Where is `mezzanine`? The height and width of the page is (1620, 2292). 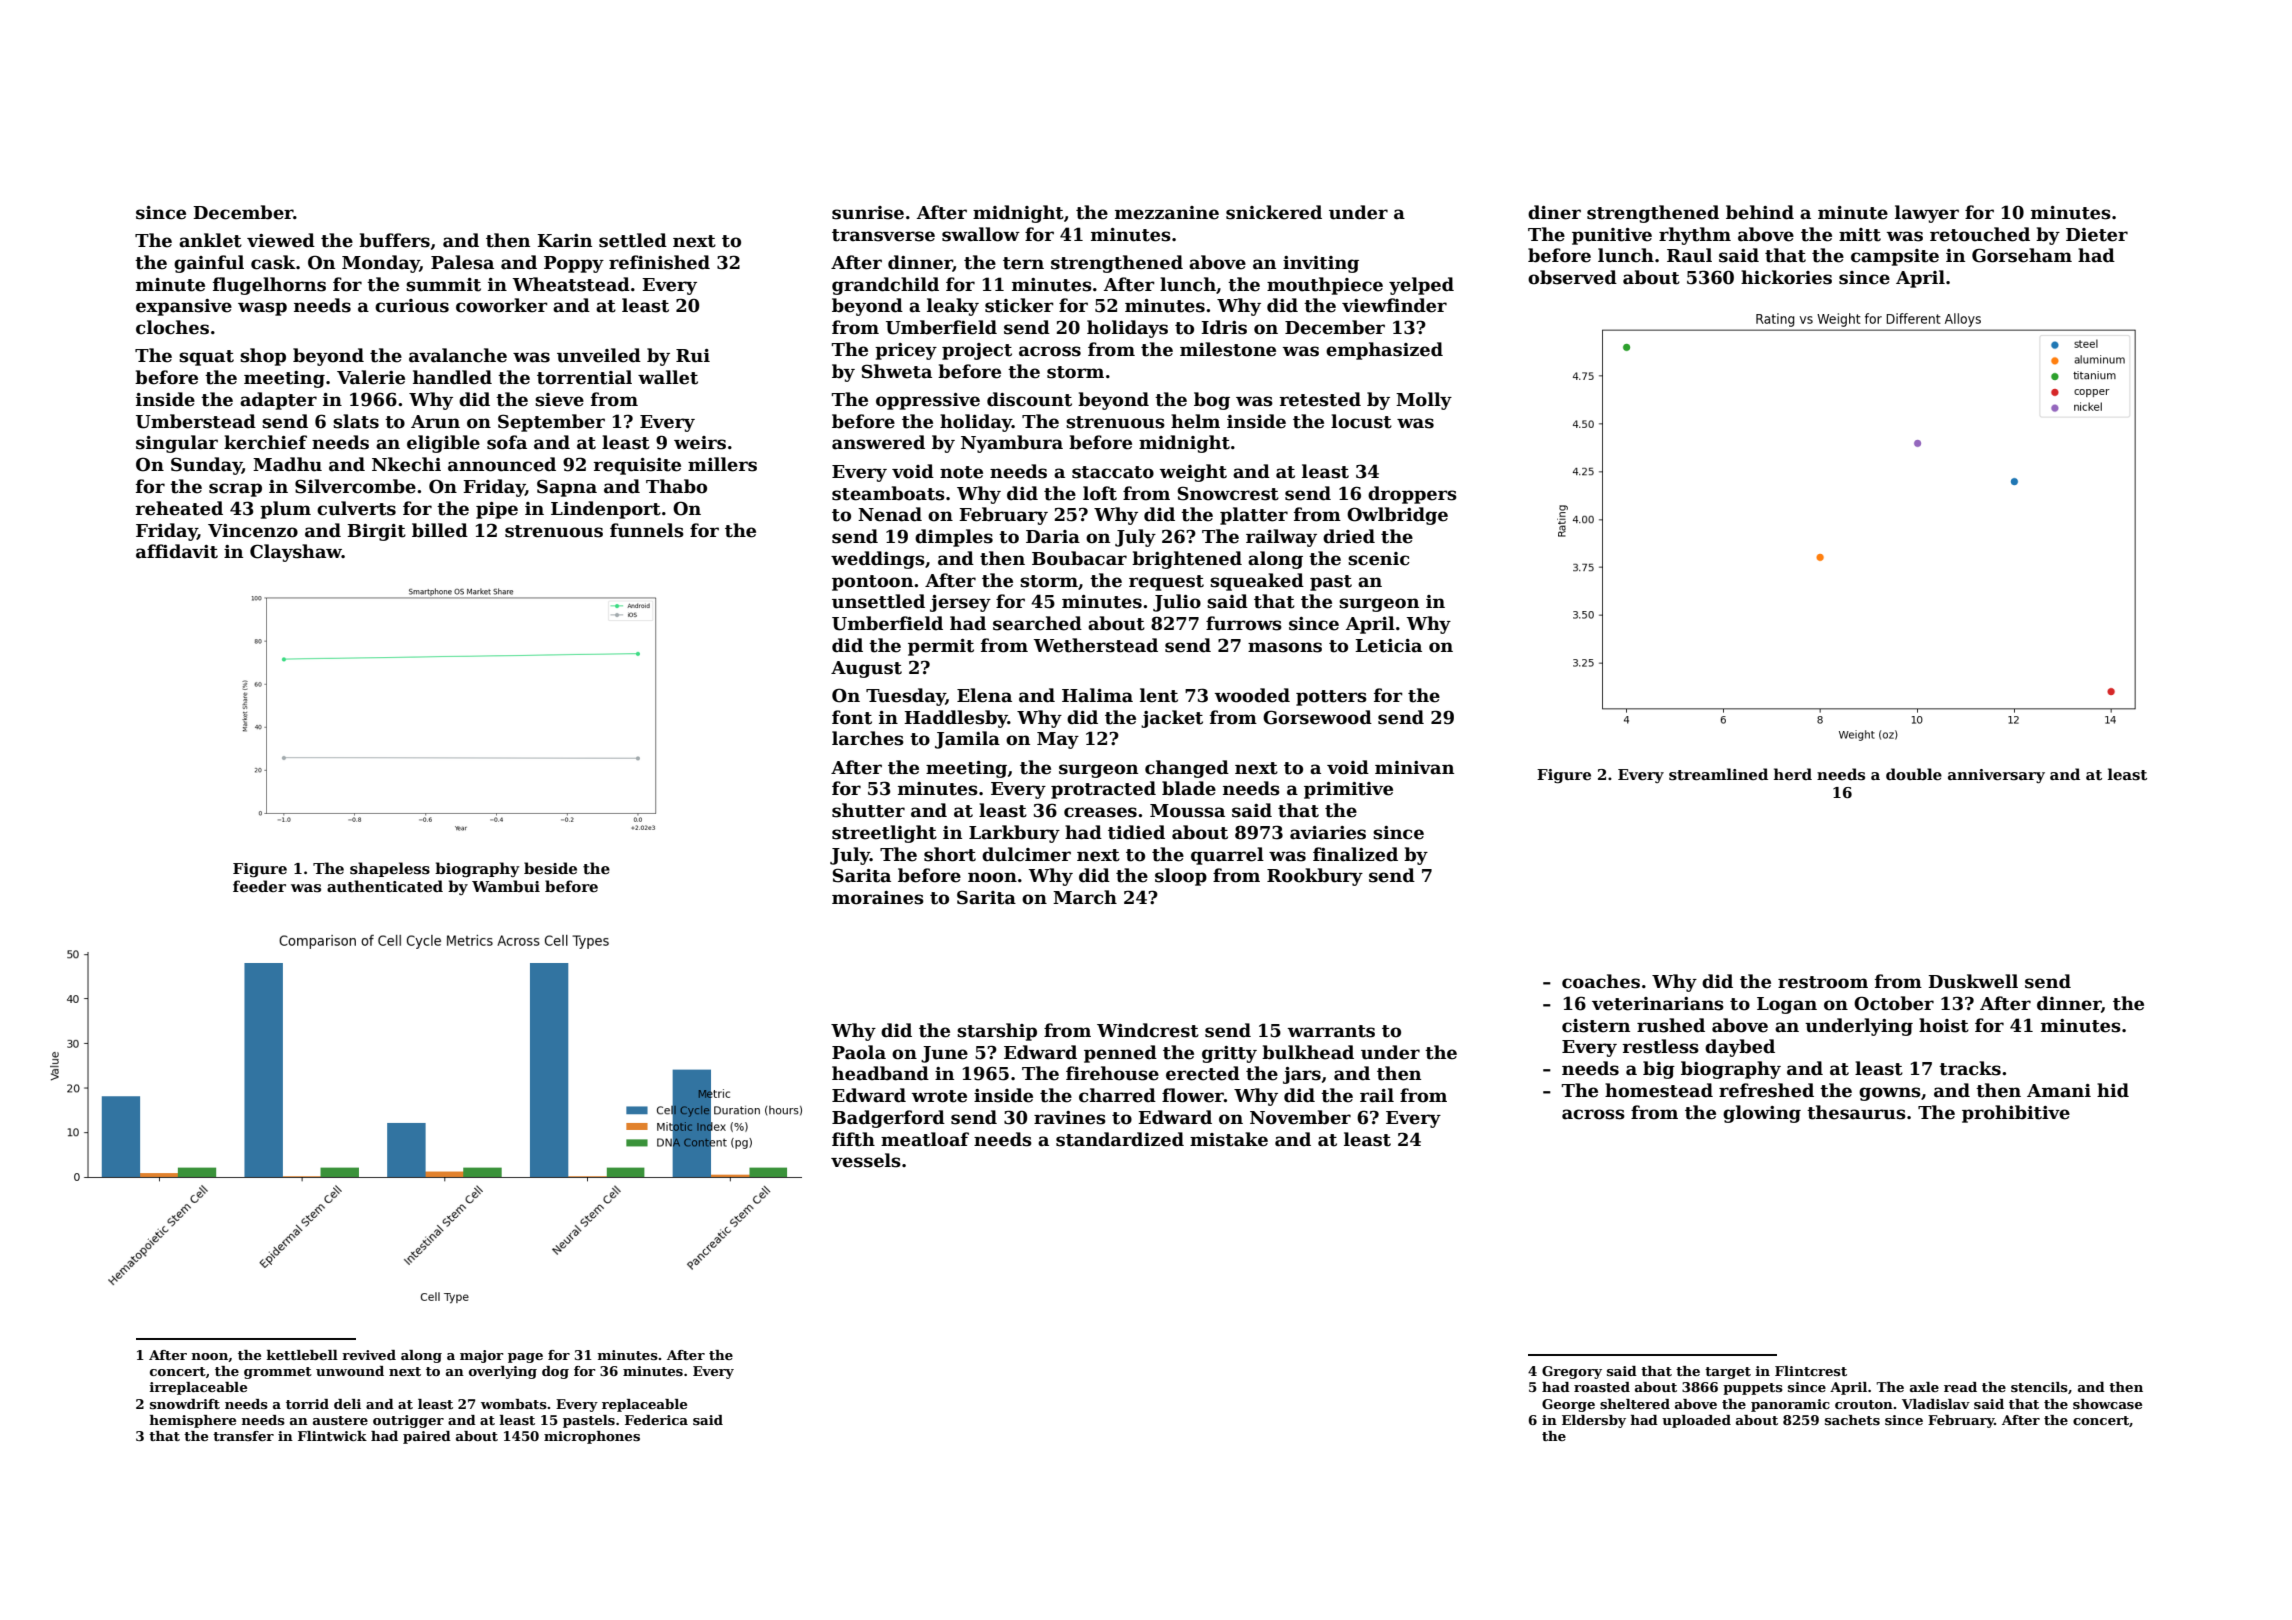
mezzanine is located at coordinates (1167, 213).
